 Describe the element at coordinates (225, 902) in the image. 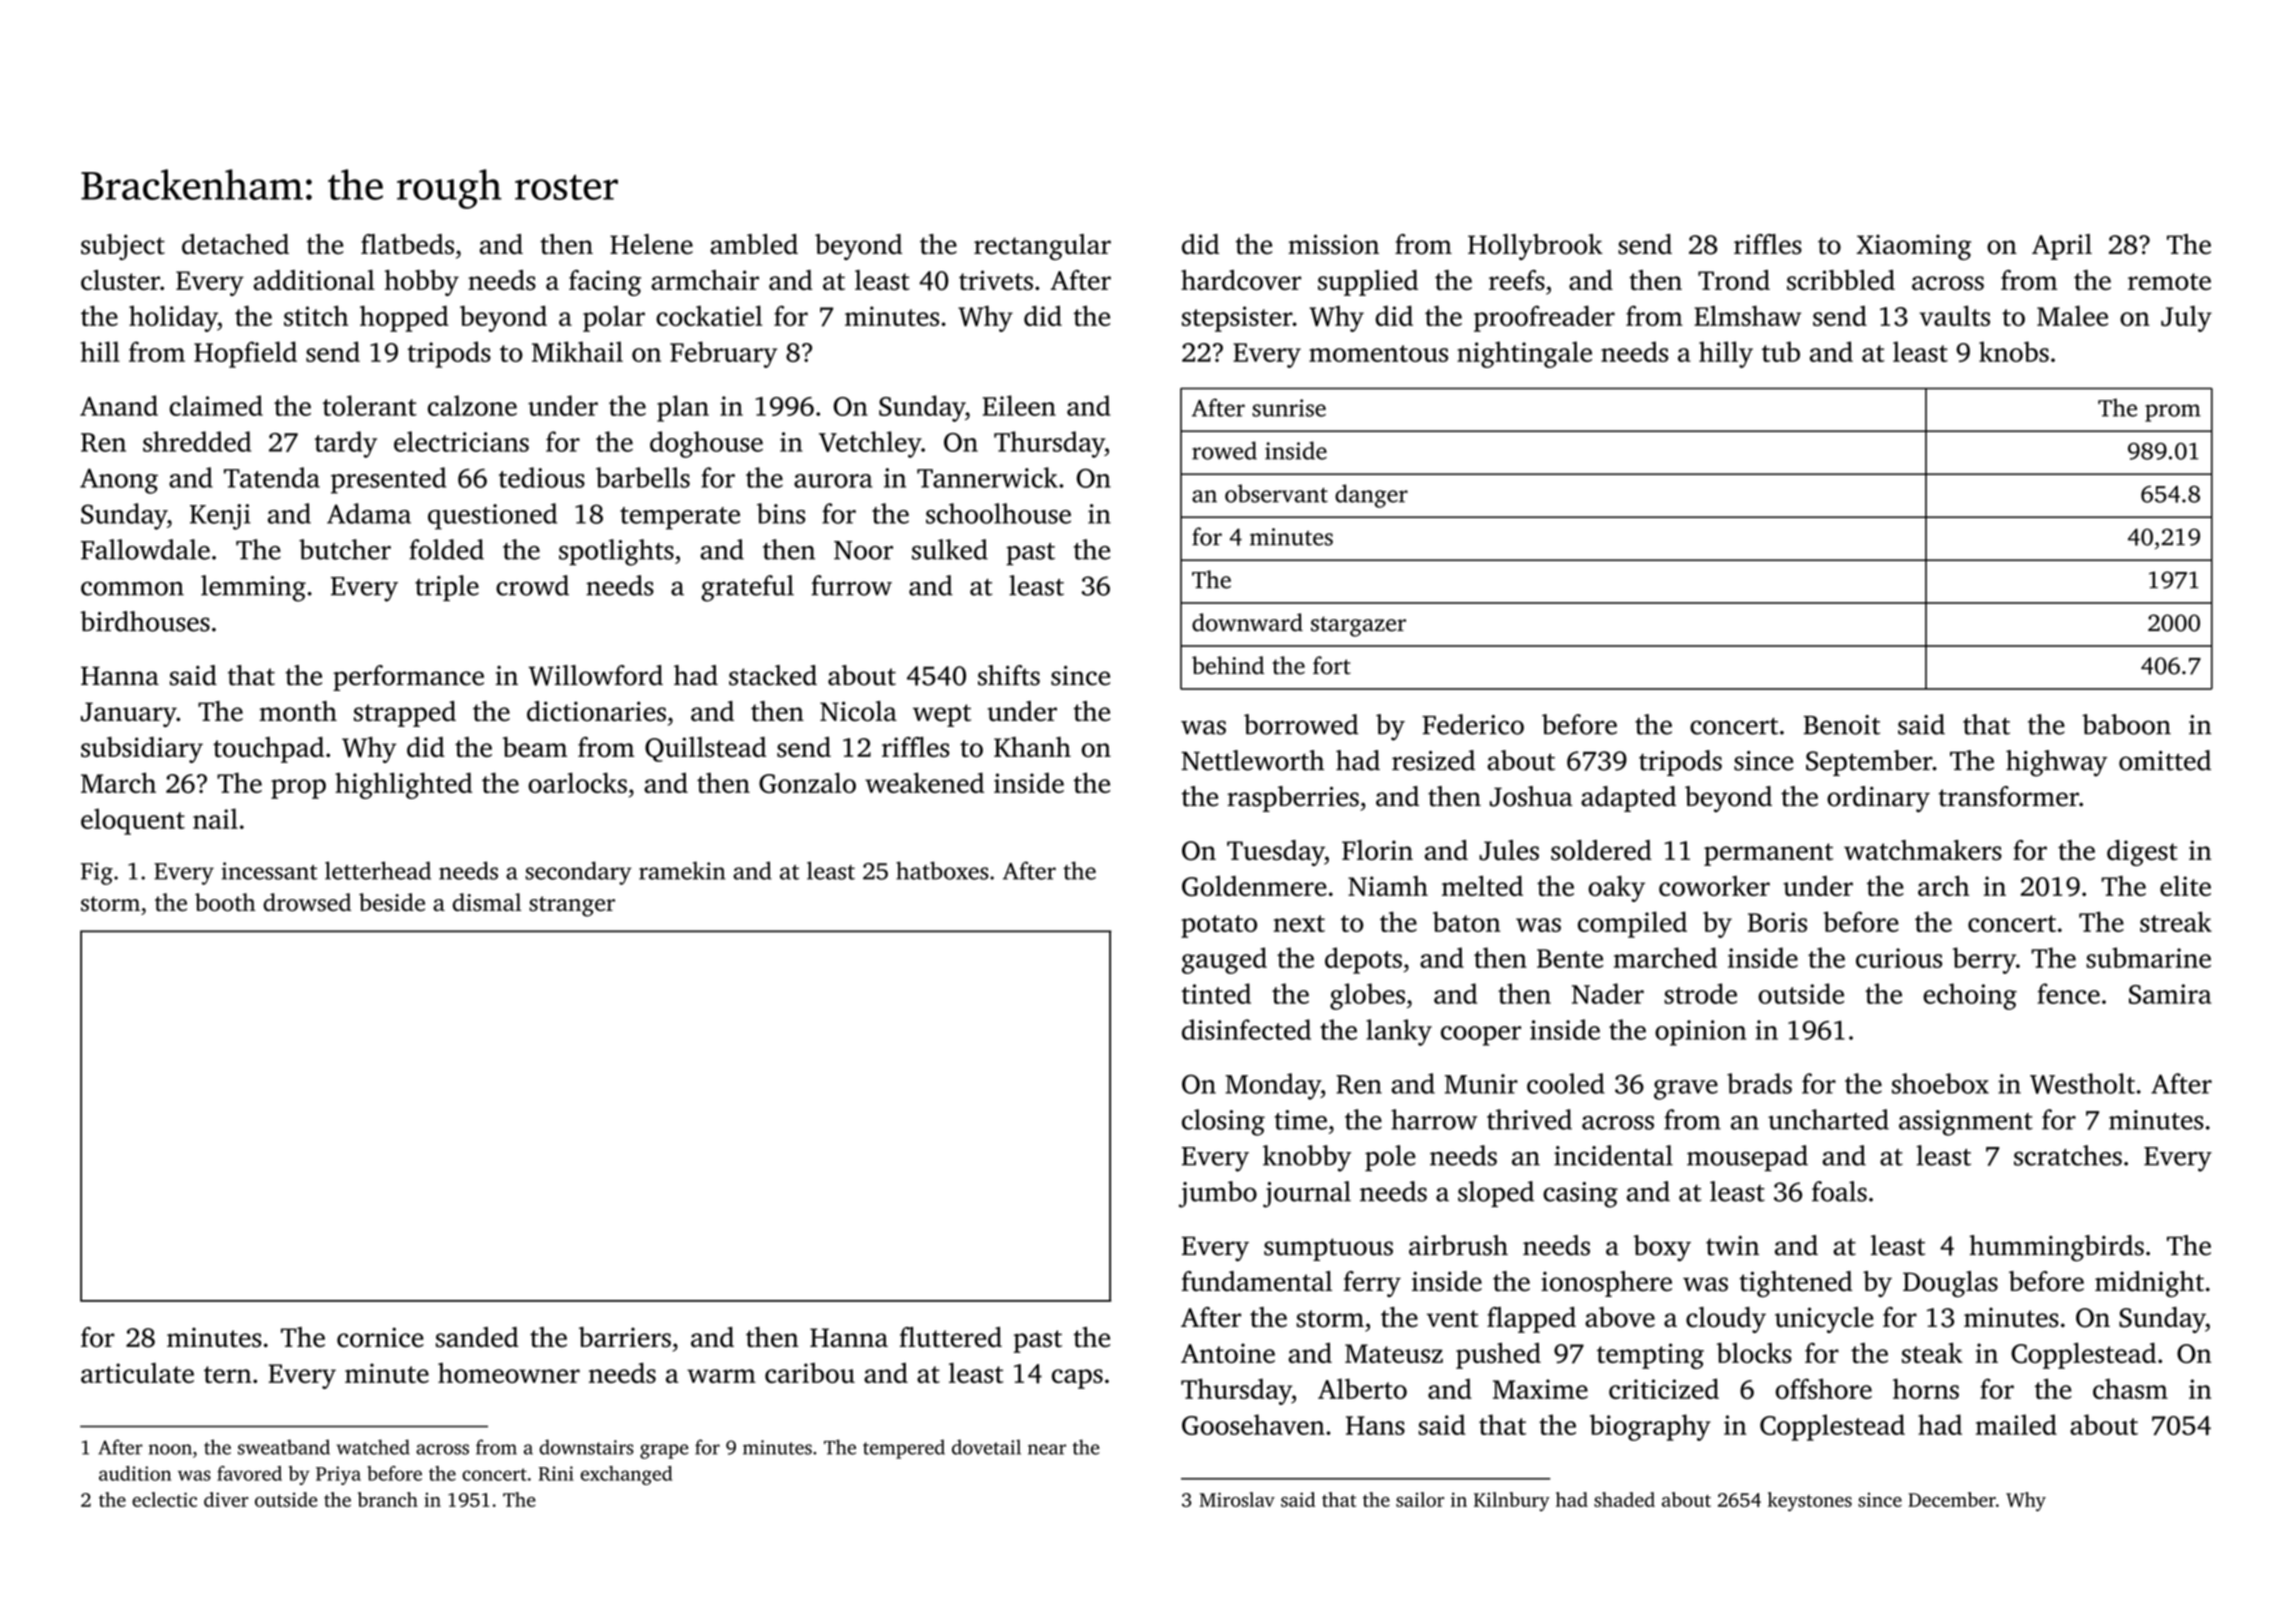

I see `booth` at that location.
